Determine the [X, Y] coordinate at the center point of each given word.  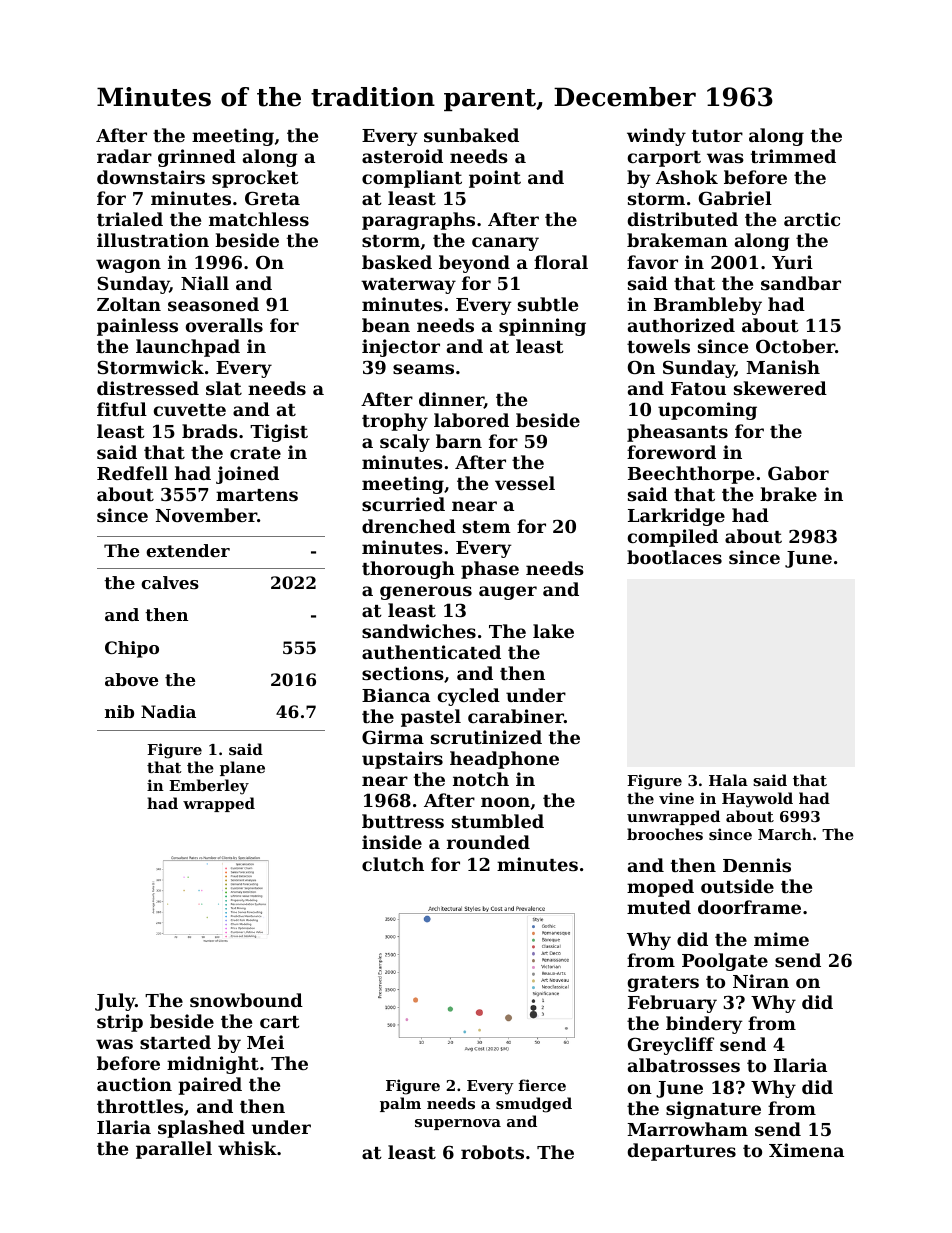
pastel [431, 718]
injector [401, 348]
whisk [247, 1148]
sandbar [801, 283]
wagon [128, 266]
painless [137, 327]
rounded [488, 842]
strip [120, 1023]
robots [492, 1152]
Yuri [792, 262]
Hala [728, 780]
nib [119, 711]
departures [682, 1152]
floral [561, 262]
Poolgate [725, 962]
